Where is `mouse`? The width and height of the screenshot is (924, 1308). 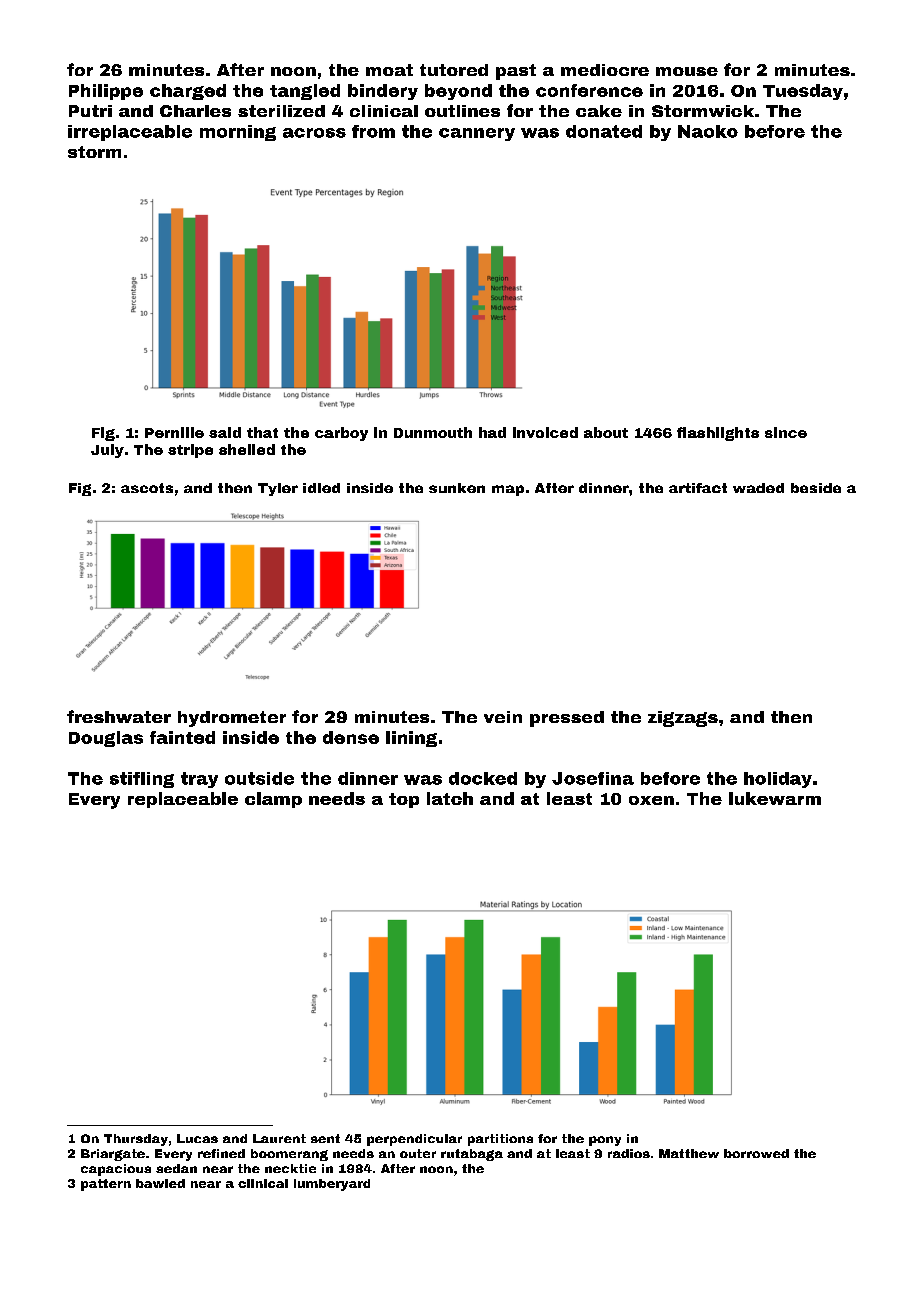
mouse is located at coordinates (687, 71).
